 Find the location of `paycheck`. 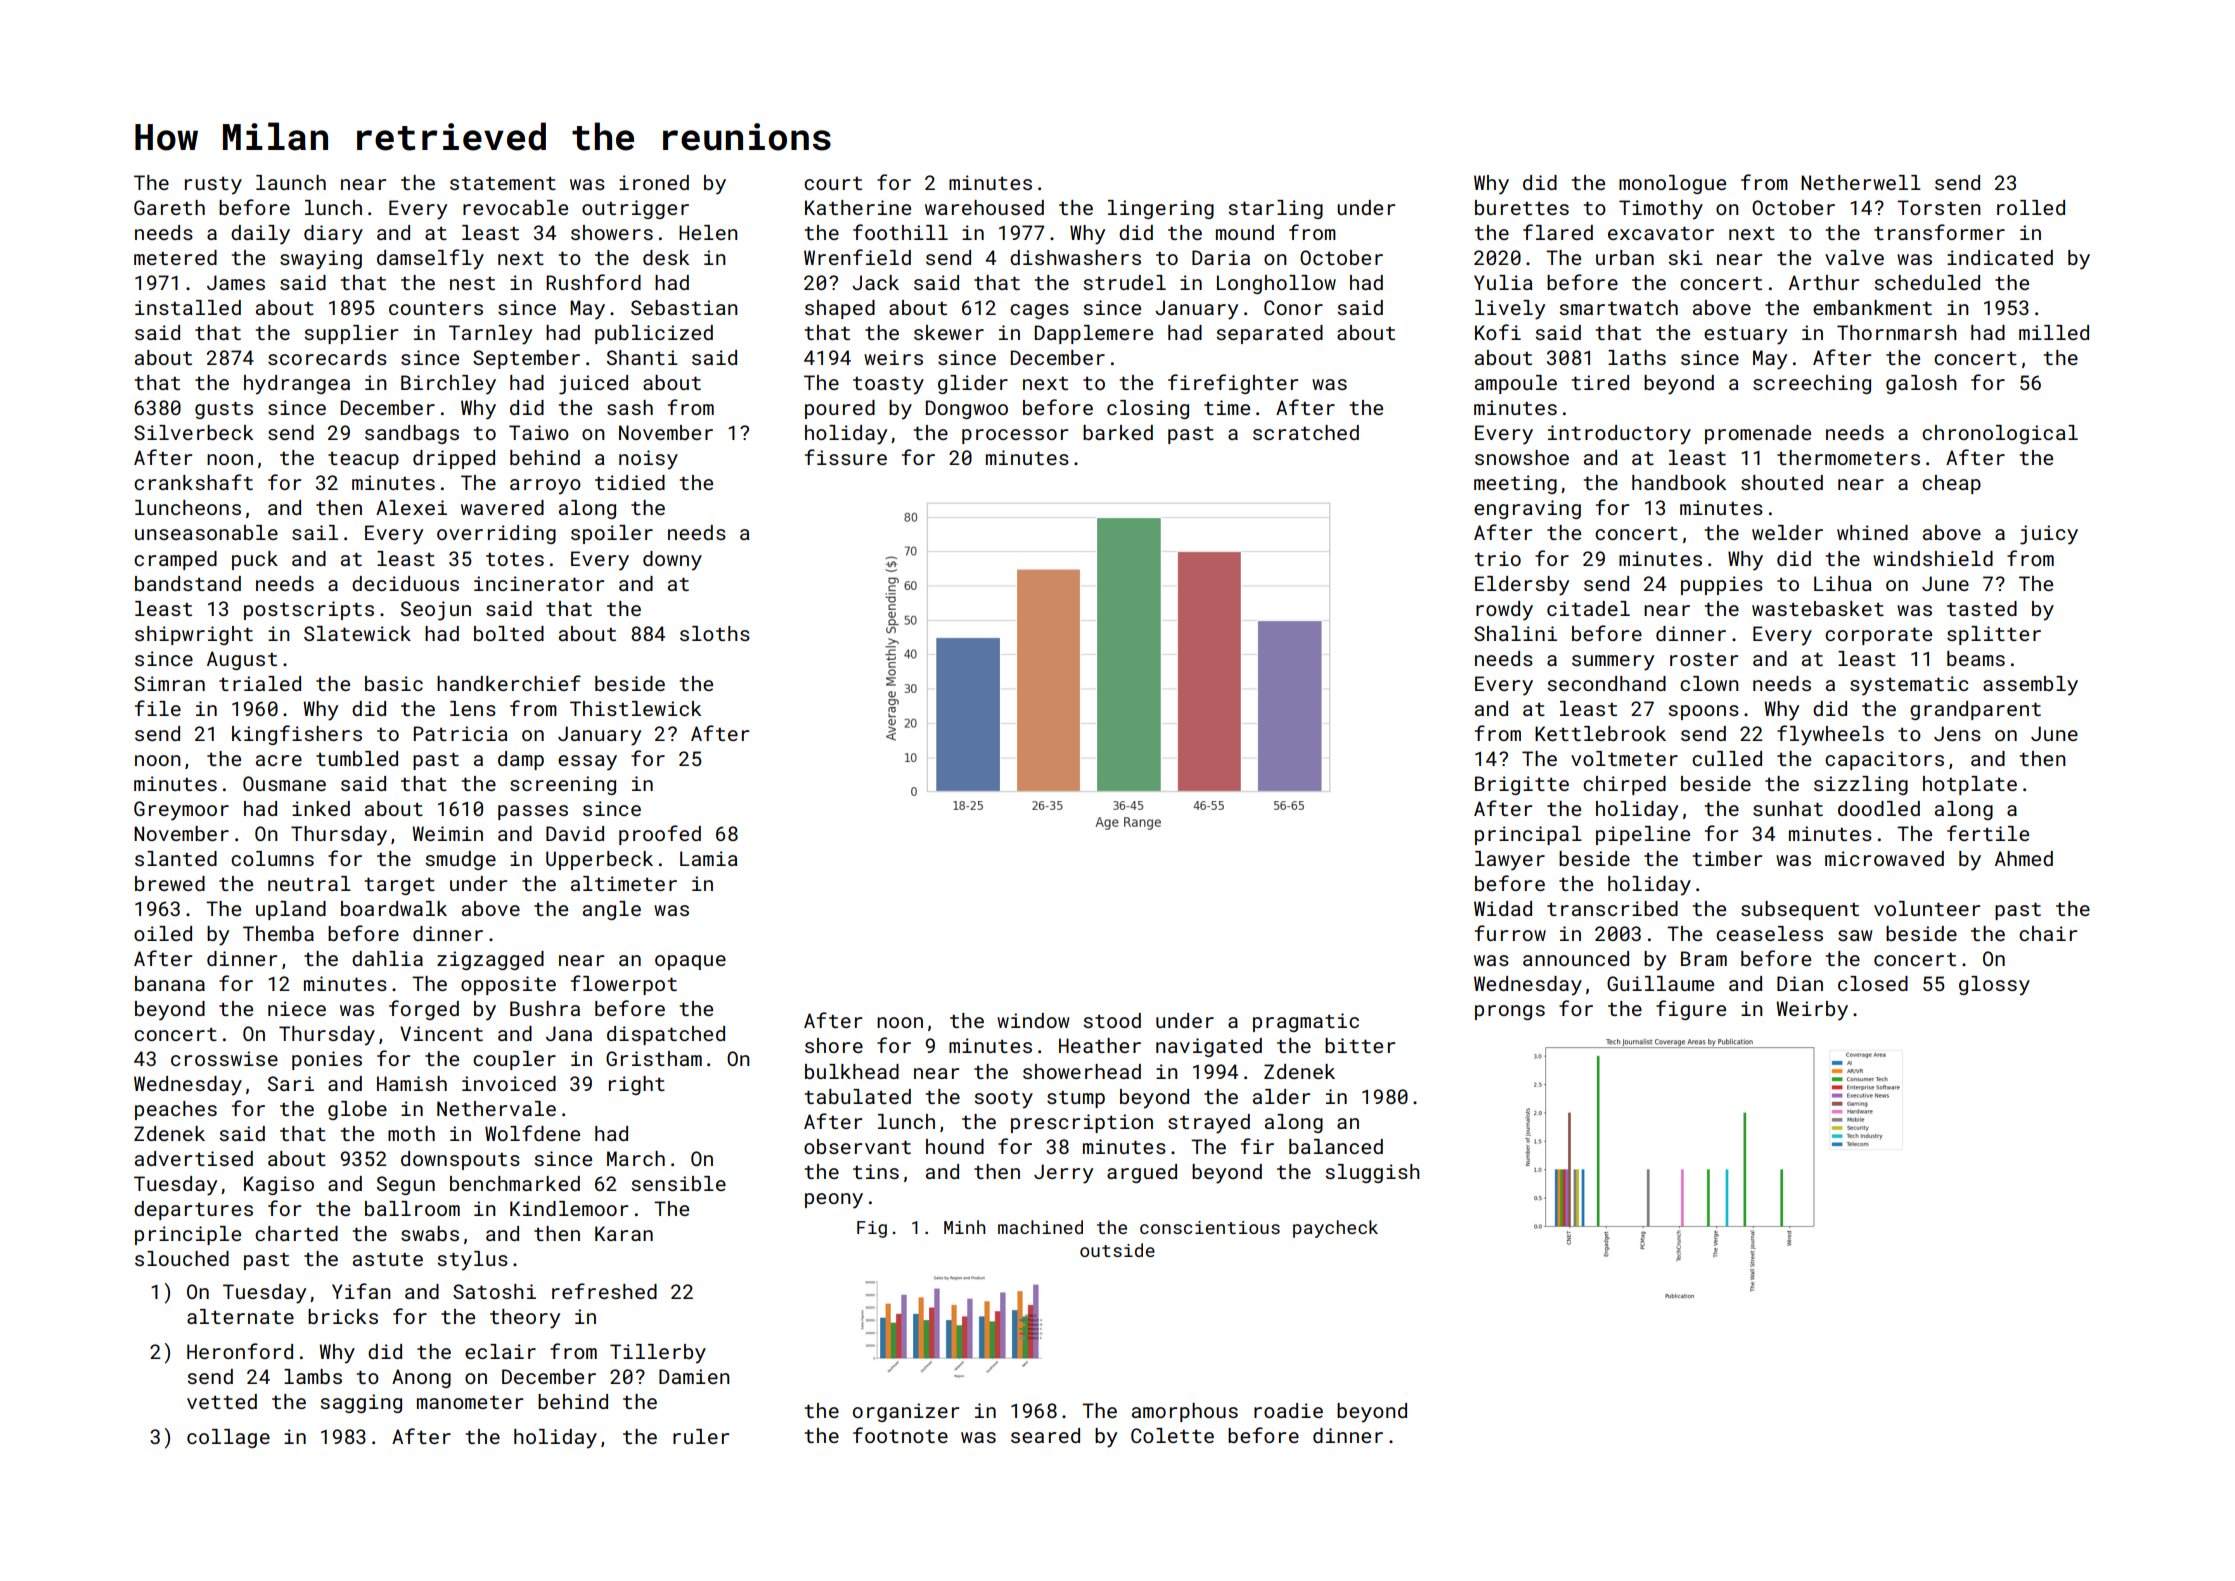

paycheck is located at coordinates (1335, 1229).
